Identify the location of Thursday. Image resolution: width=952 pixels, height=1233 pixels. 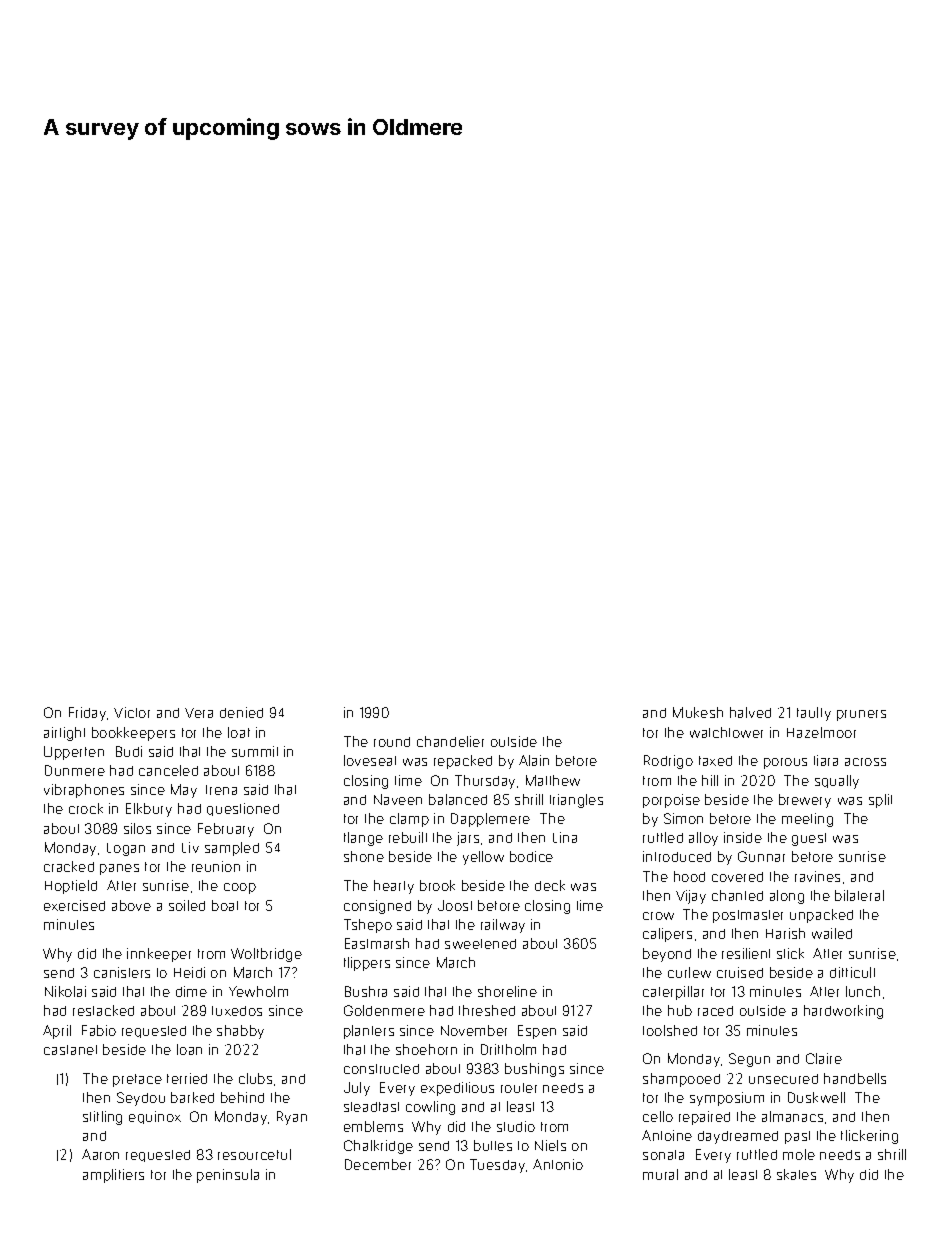
(485, 782).
